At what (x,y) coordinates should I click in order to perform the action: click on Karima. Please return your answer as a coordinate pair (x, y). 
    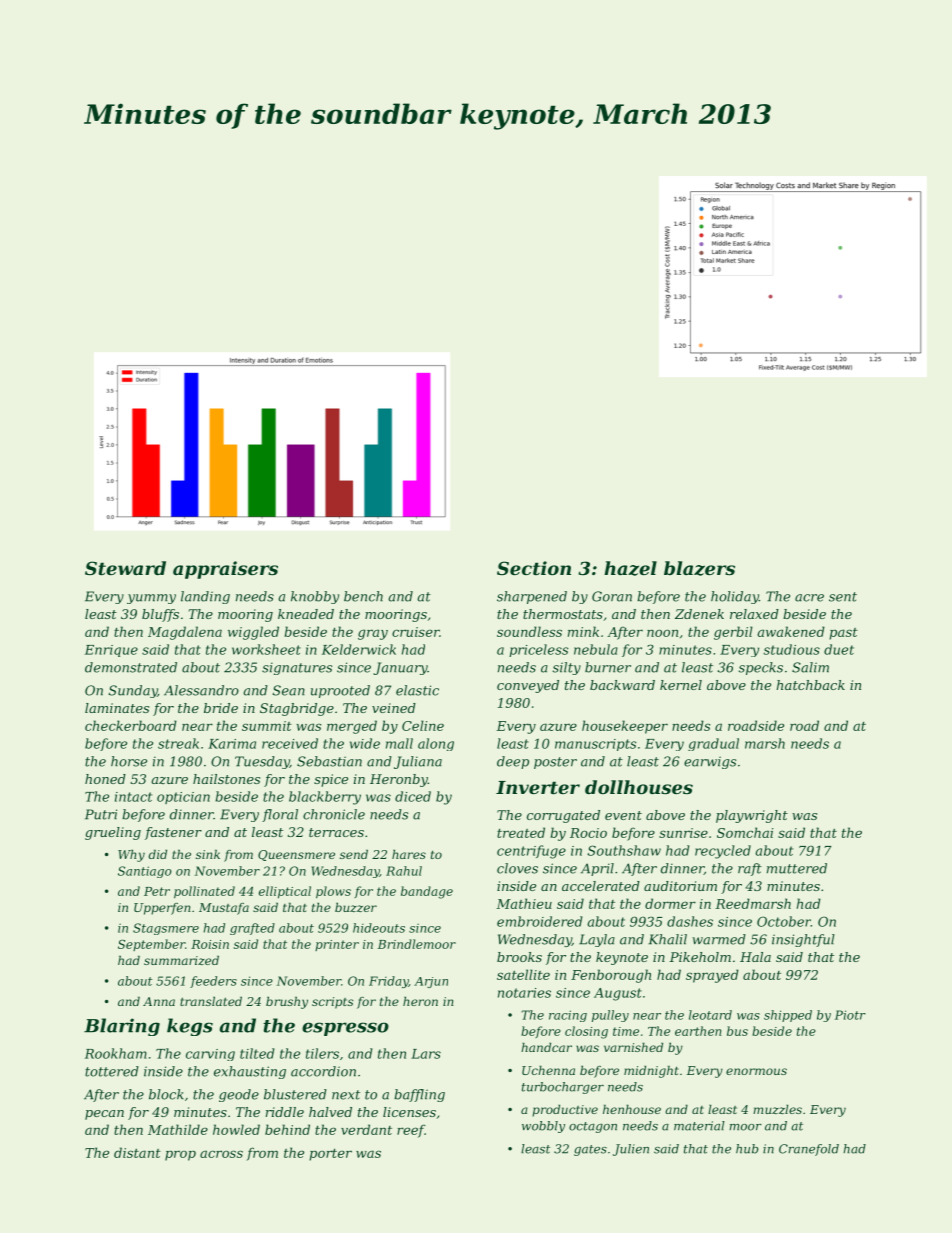
    Looking at the image, I should click on (232, 744).
